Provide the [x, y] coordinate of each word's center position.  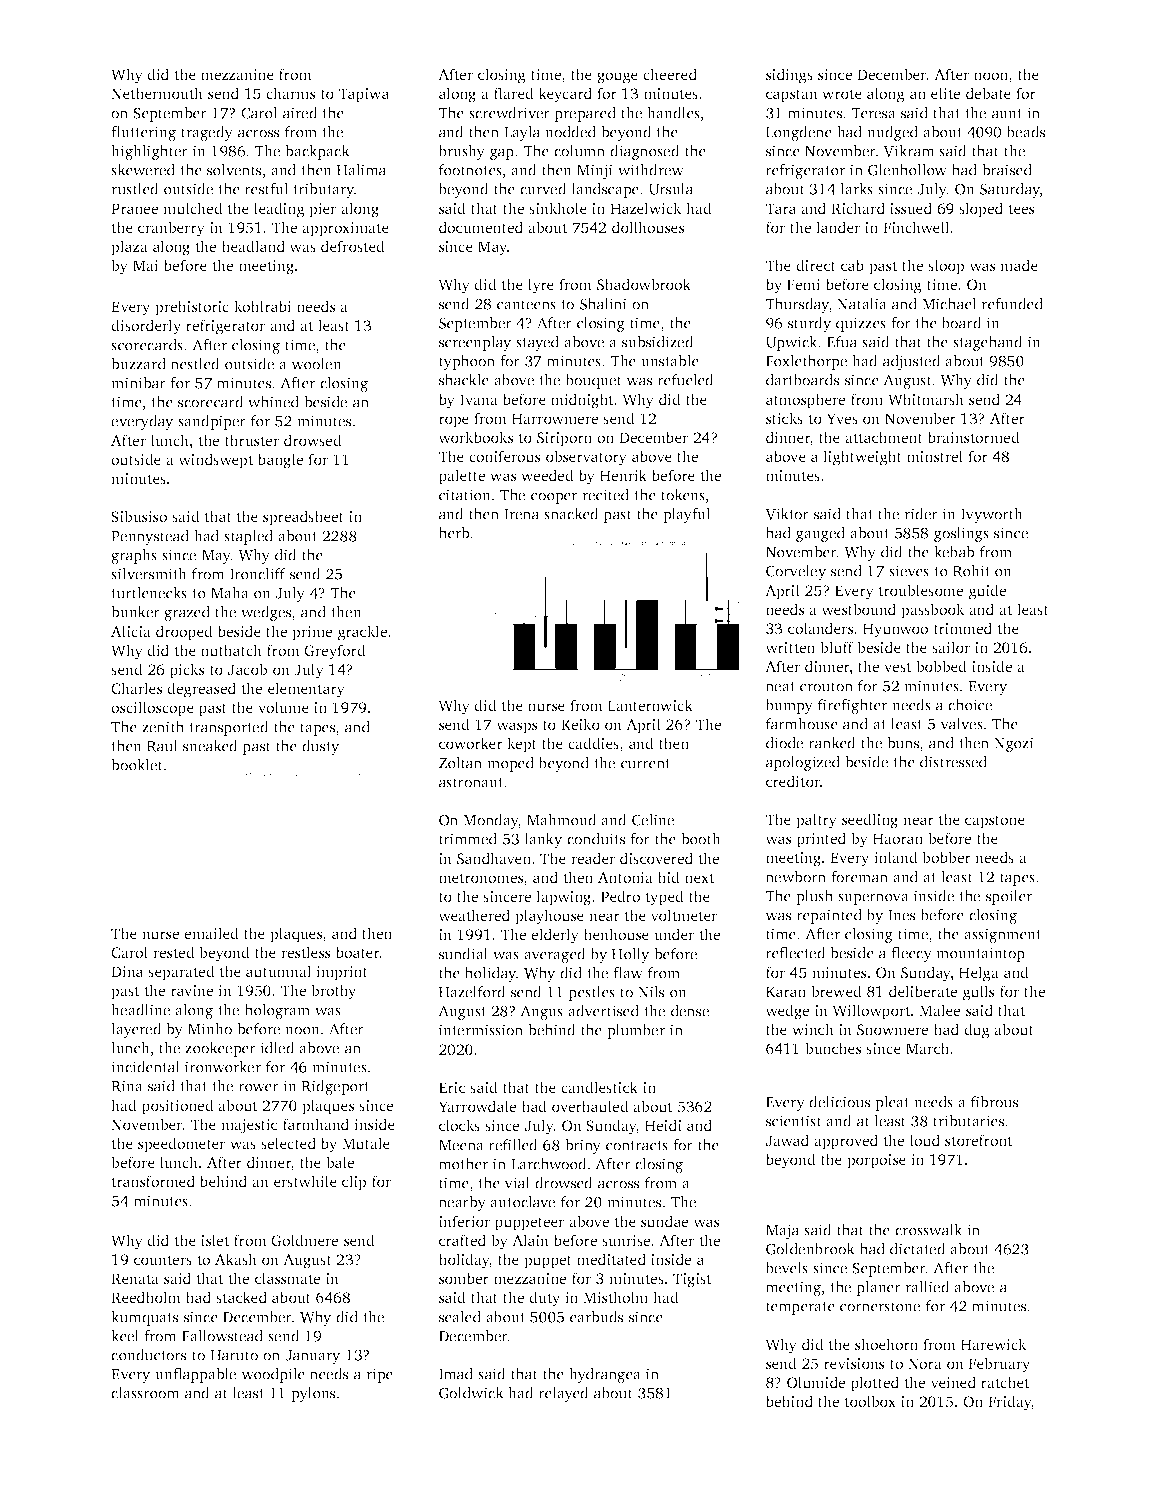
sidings [789, 76]
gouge [617, 78]
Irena [521, 514]
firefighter [852, 706]
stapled [248, 537]
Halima [361, 170]
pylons [313, 1394]
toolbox [870, 1401]
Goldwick [471, 1393]
